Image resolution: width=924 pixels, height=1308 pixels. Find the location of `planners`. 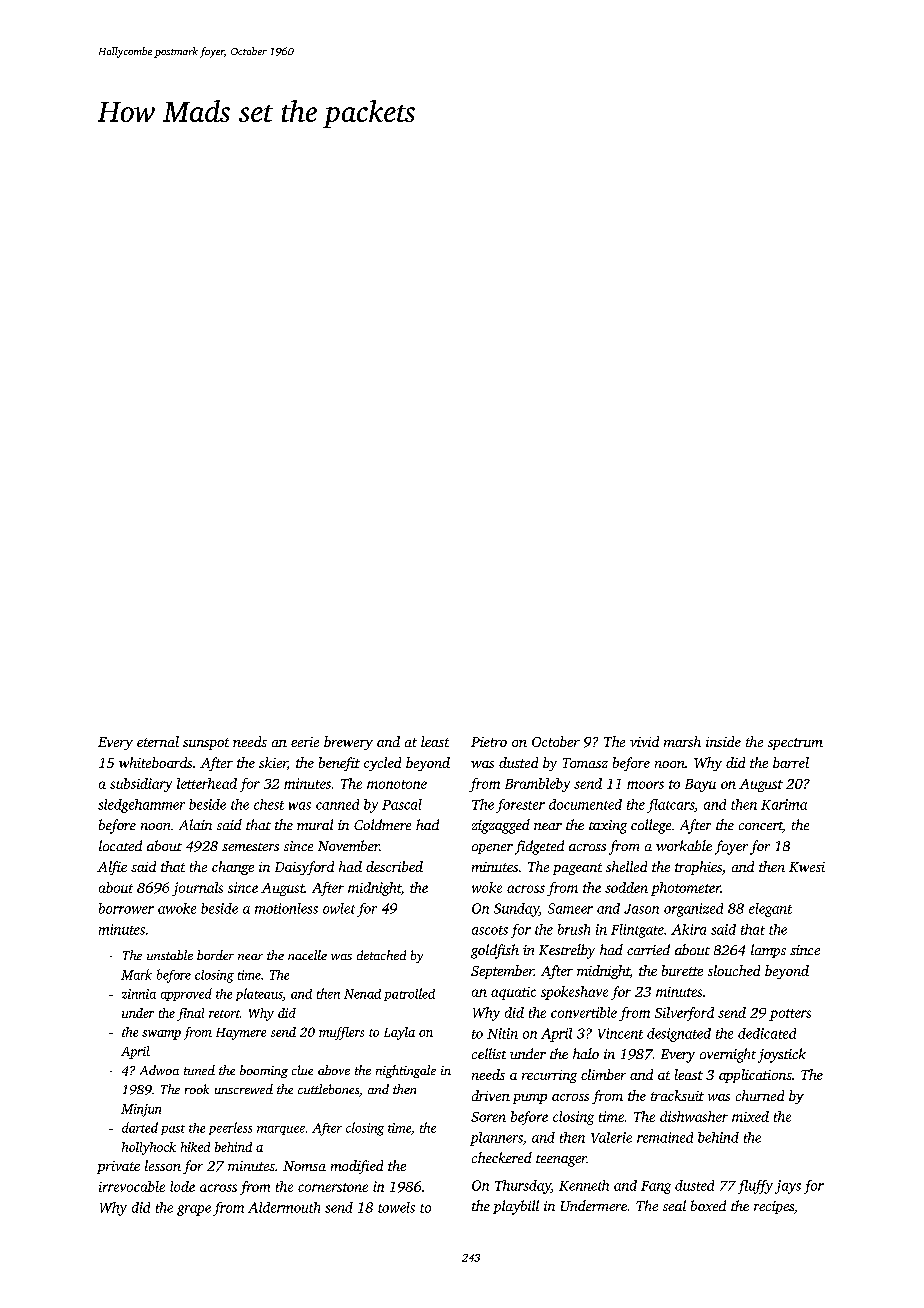

planners is located at coordinates (496, 1139).
